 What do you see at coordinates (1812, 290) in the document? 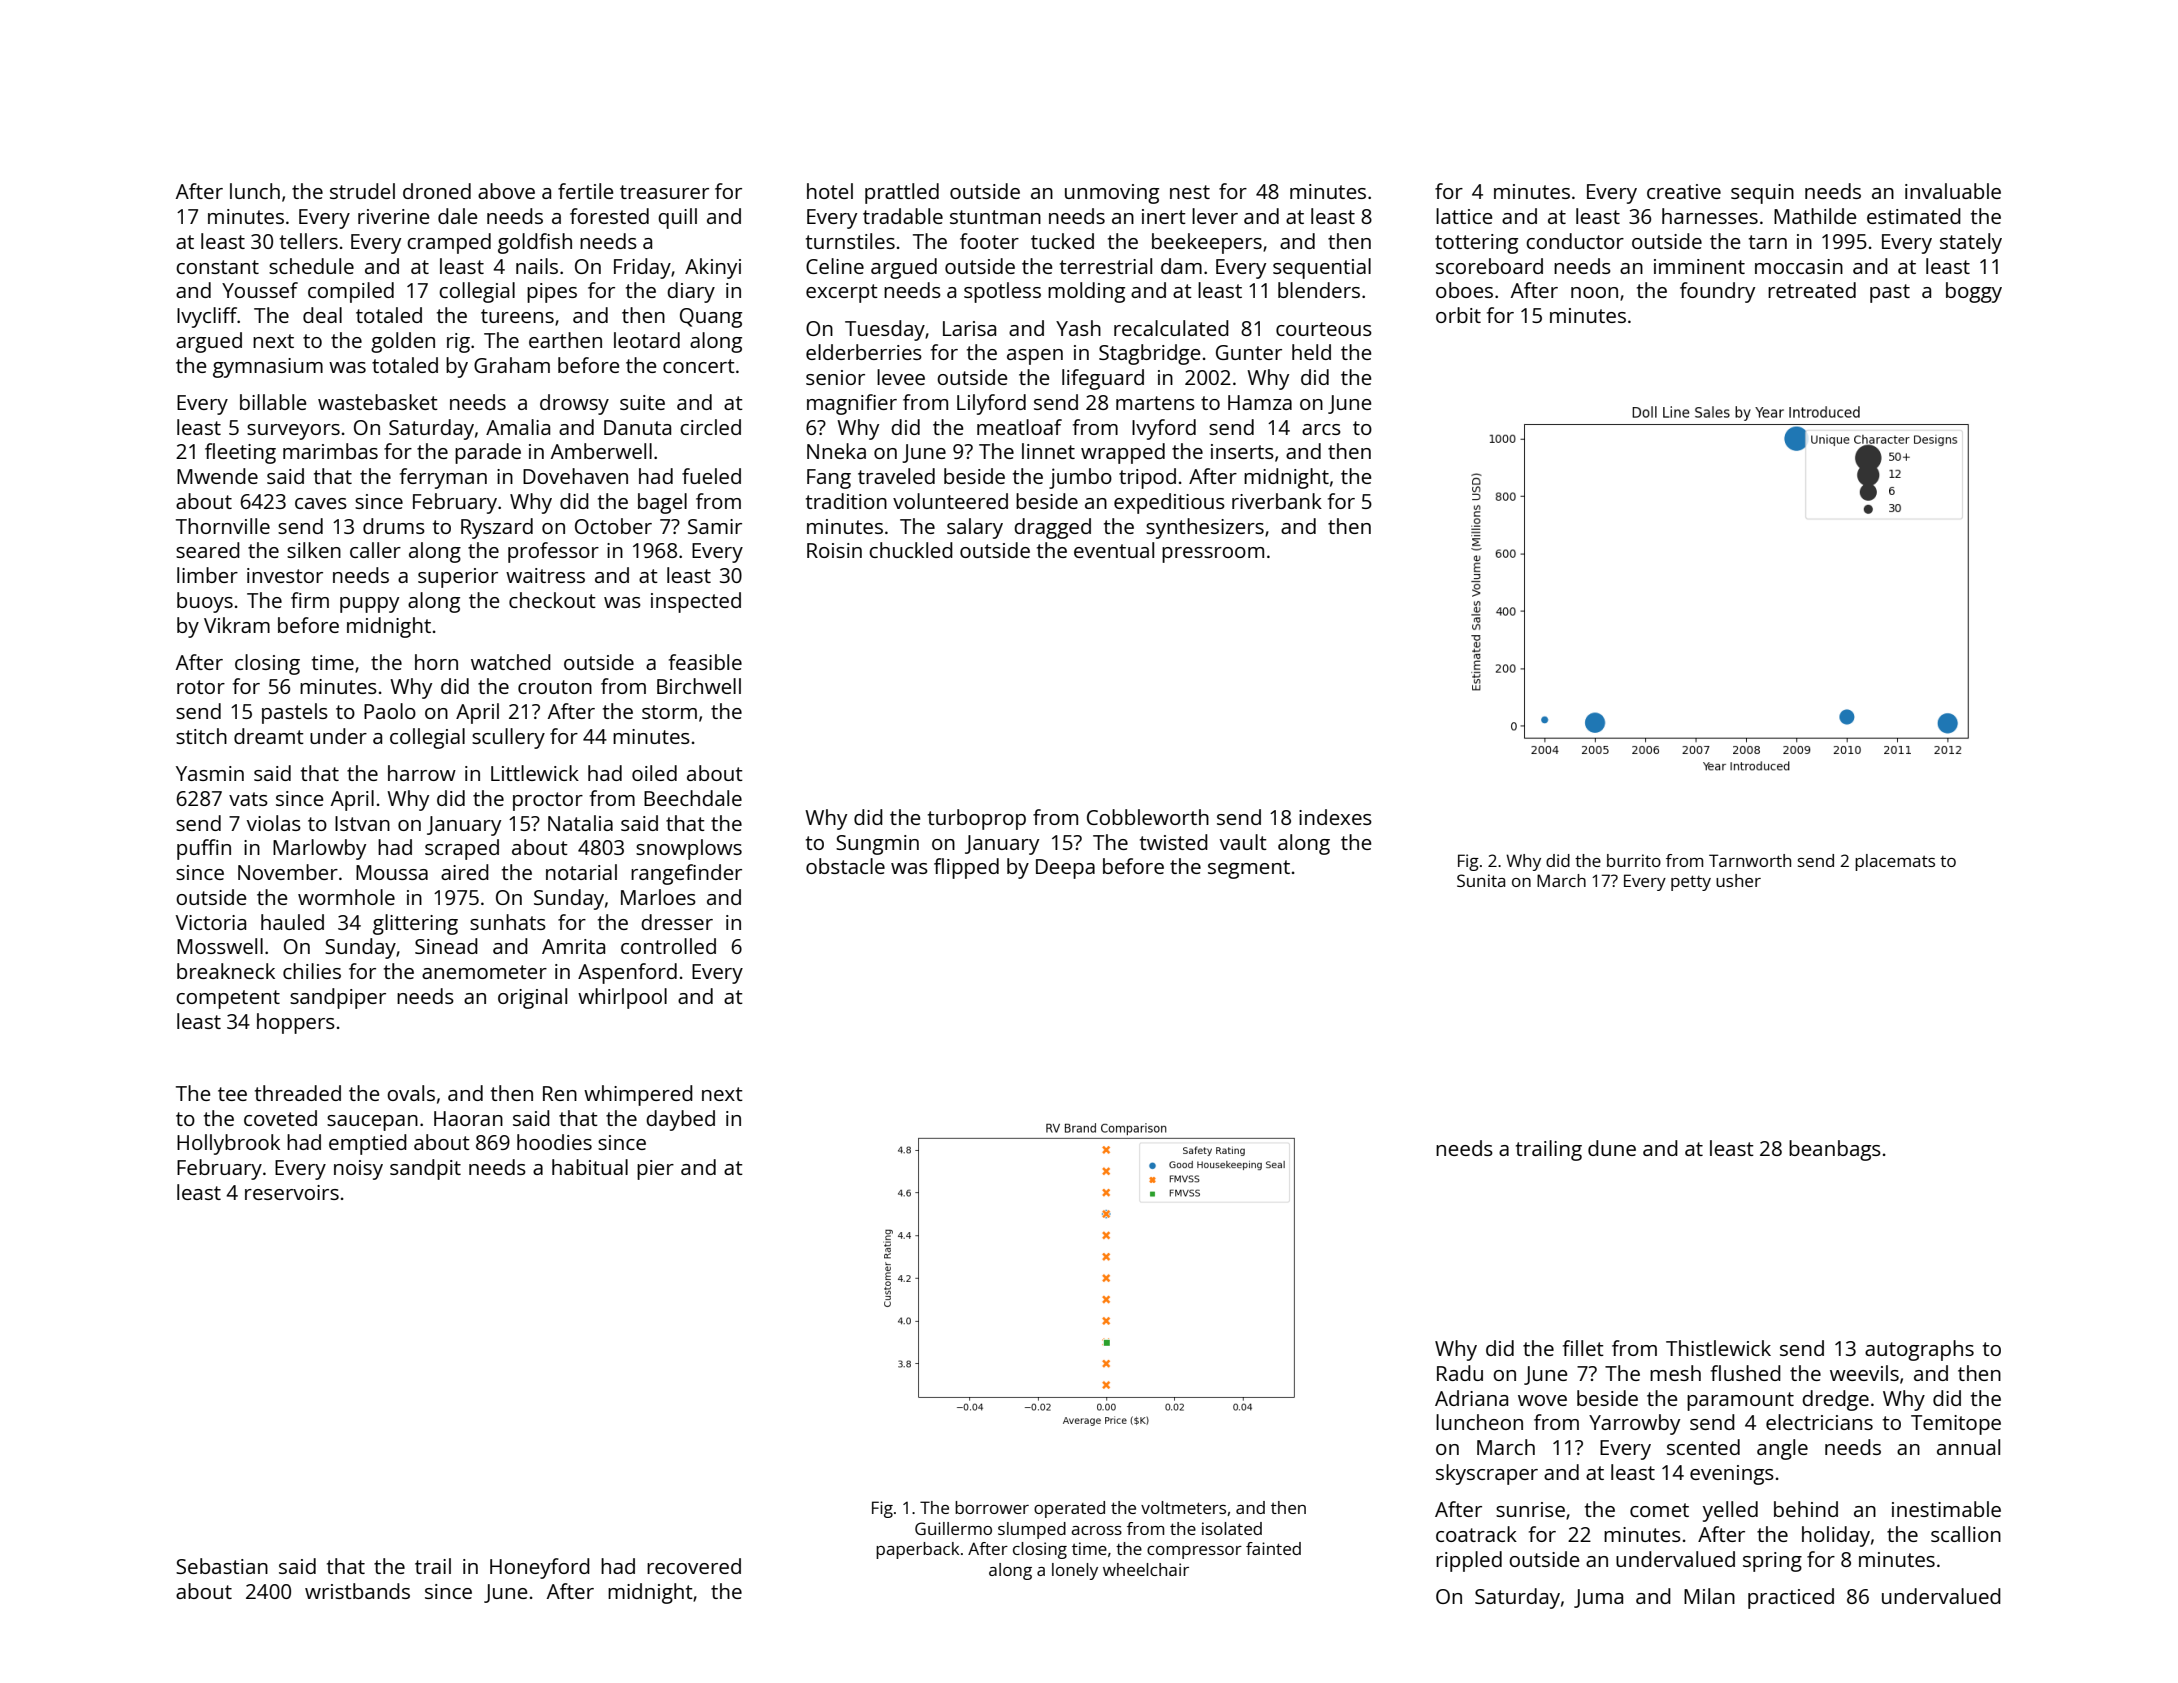
I see `retreated` at bounding box center [1812, 290].
